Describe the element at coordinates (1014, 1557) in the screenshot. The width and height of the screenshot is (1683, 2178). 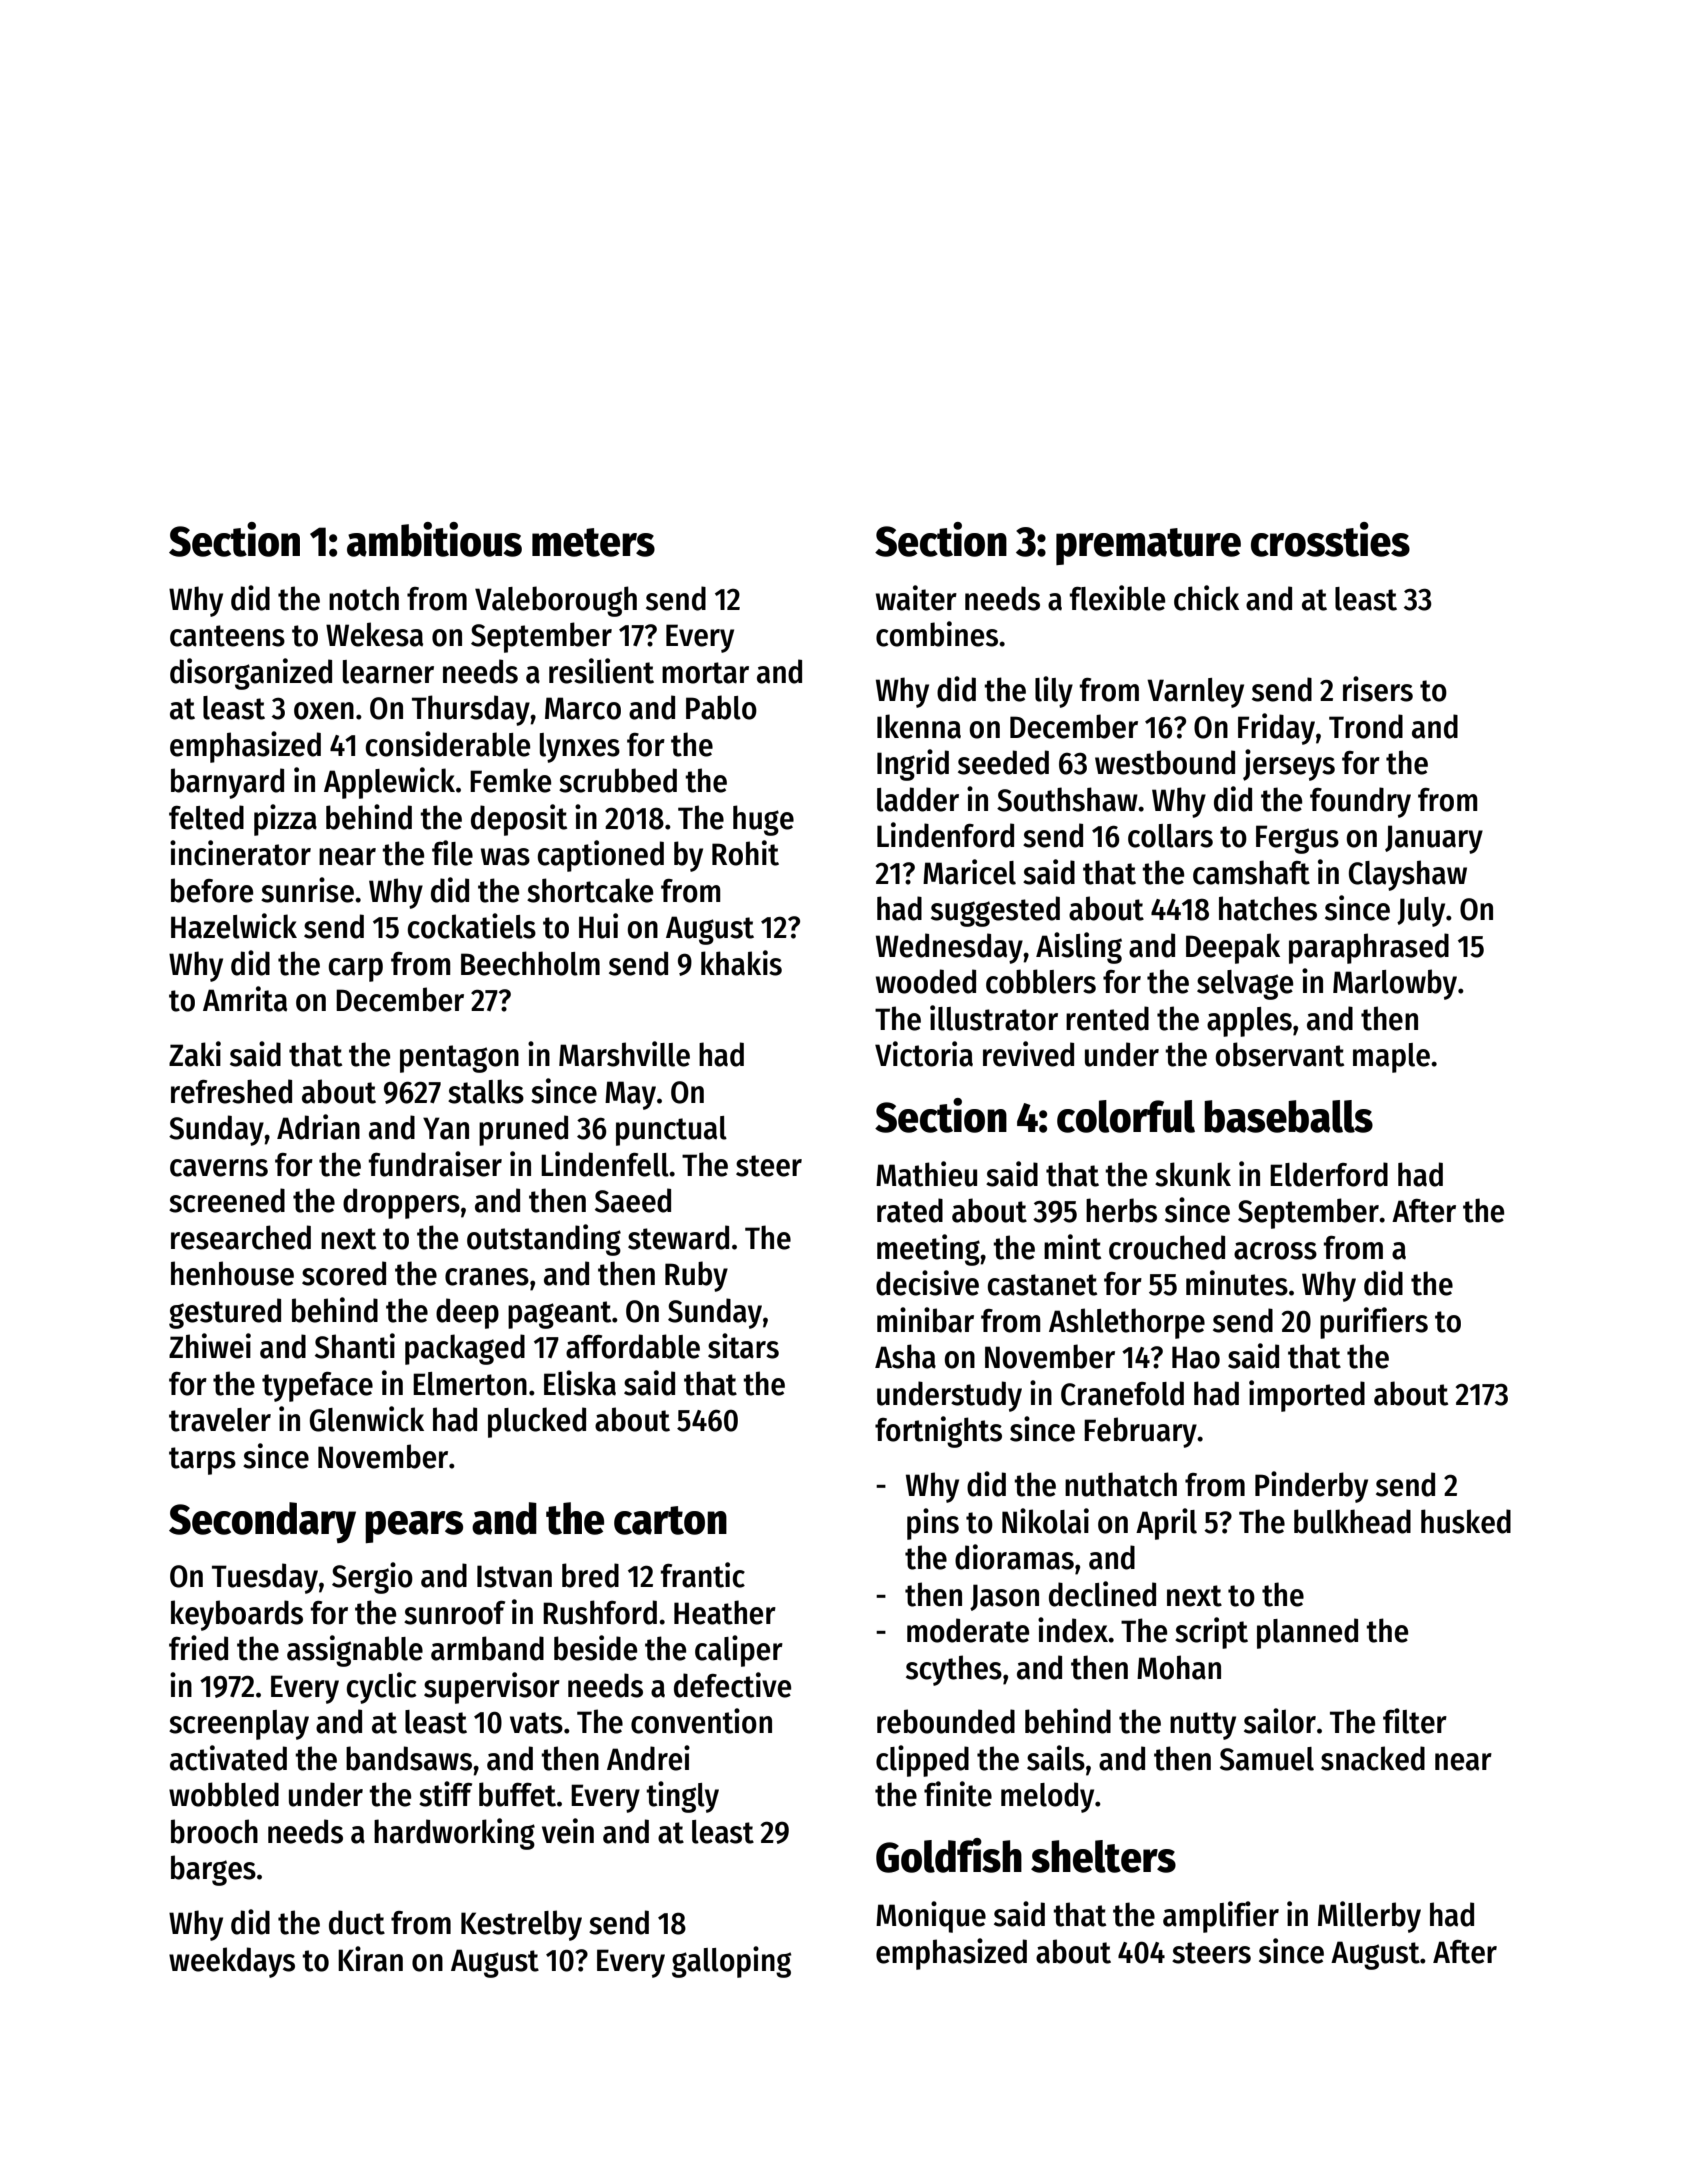
I see `dioramas` at that location.
